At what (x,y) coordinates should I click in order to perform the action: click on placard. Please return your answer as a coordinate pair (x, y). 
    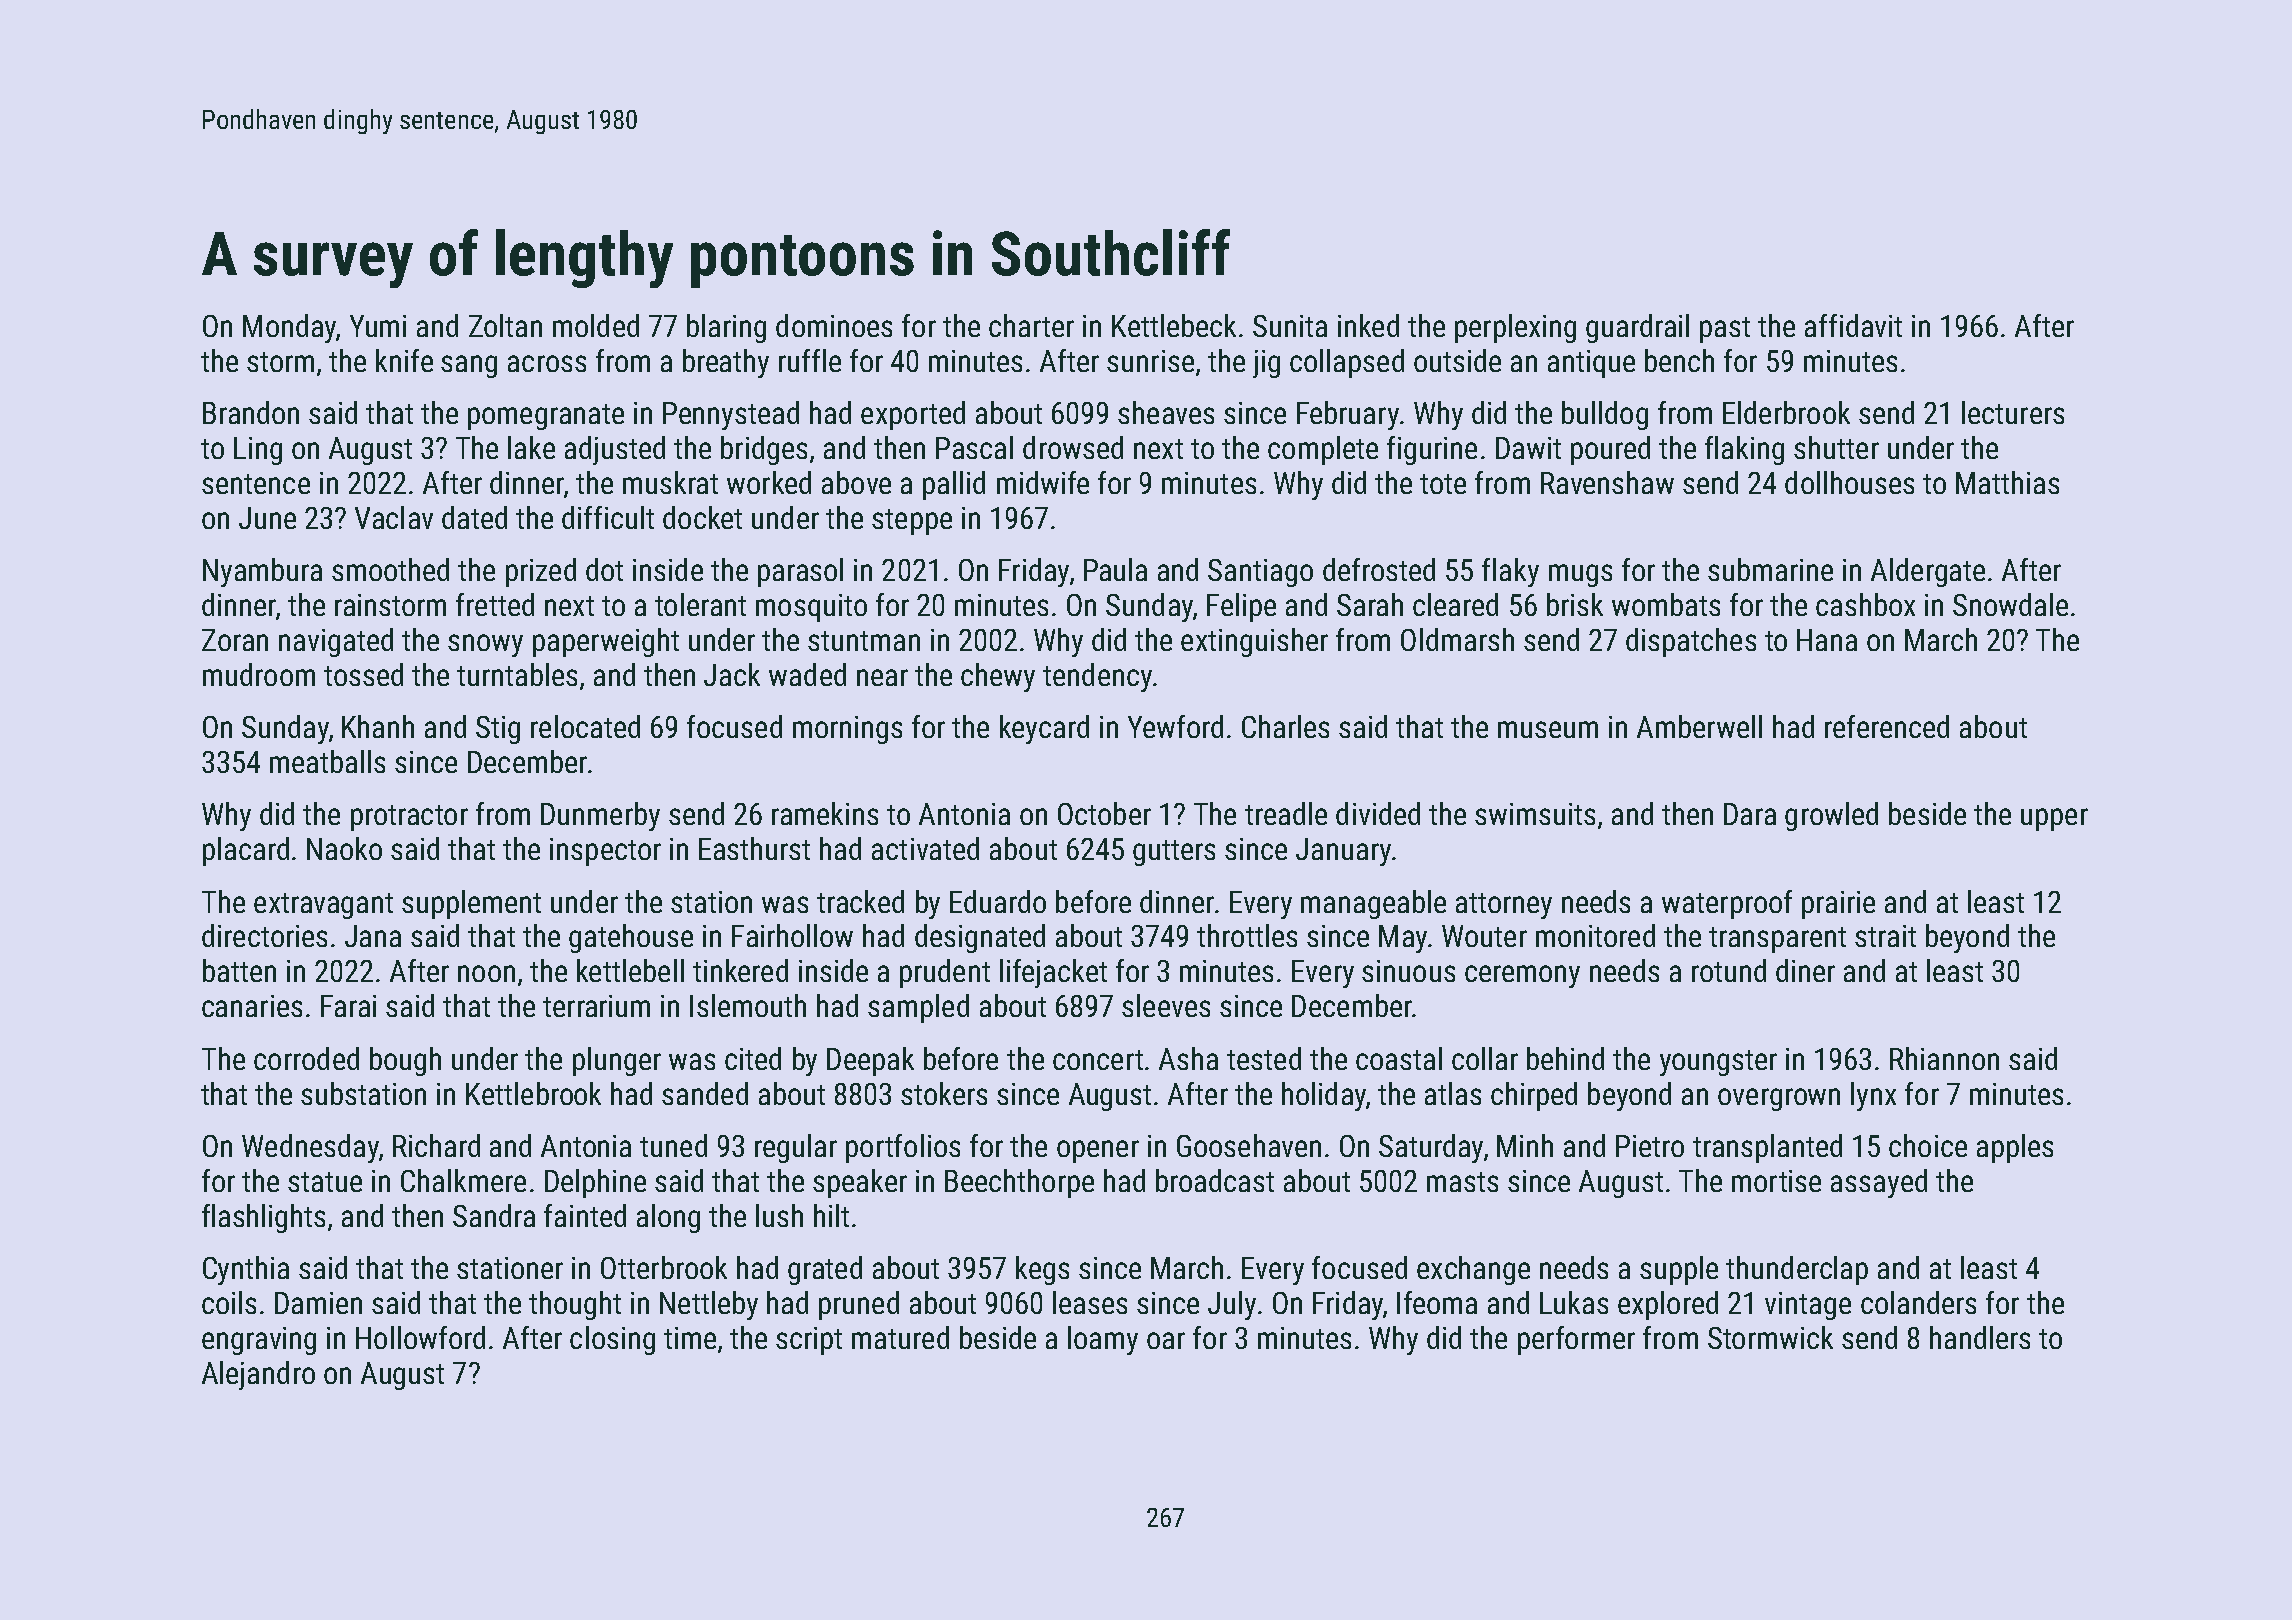
    Looking at the image, I should click on (246, 851).
